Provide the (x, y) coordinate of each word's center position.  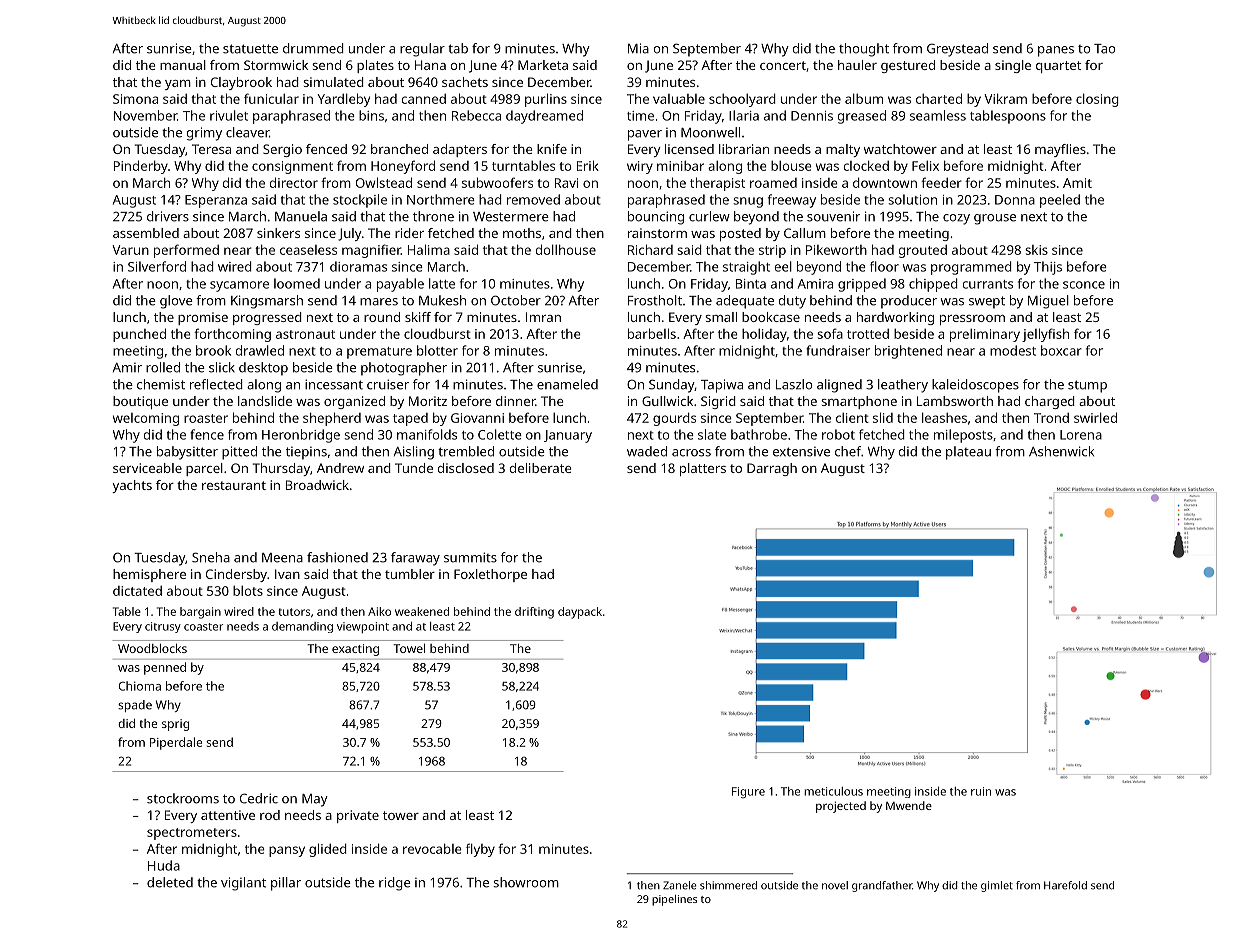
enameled (567, 384)
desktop (263, 369)
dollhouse (566, 249)
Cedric (259, 798)
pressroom (972, 320)
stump (1087, 386)
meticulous (833, 791)
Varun (130, 250)
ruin (981, 791)
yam (178, 85)
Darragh (772, 469)
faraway (415, 559)
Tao (1105, 49)
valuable (679, 99)
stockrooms (183, 798)
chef (848, 451)
